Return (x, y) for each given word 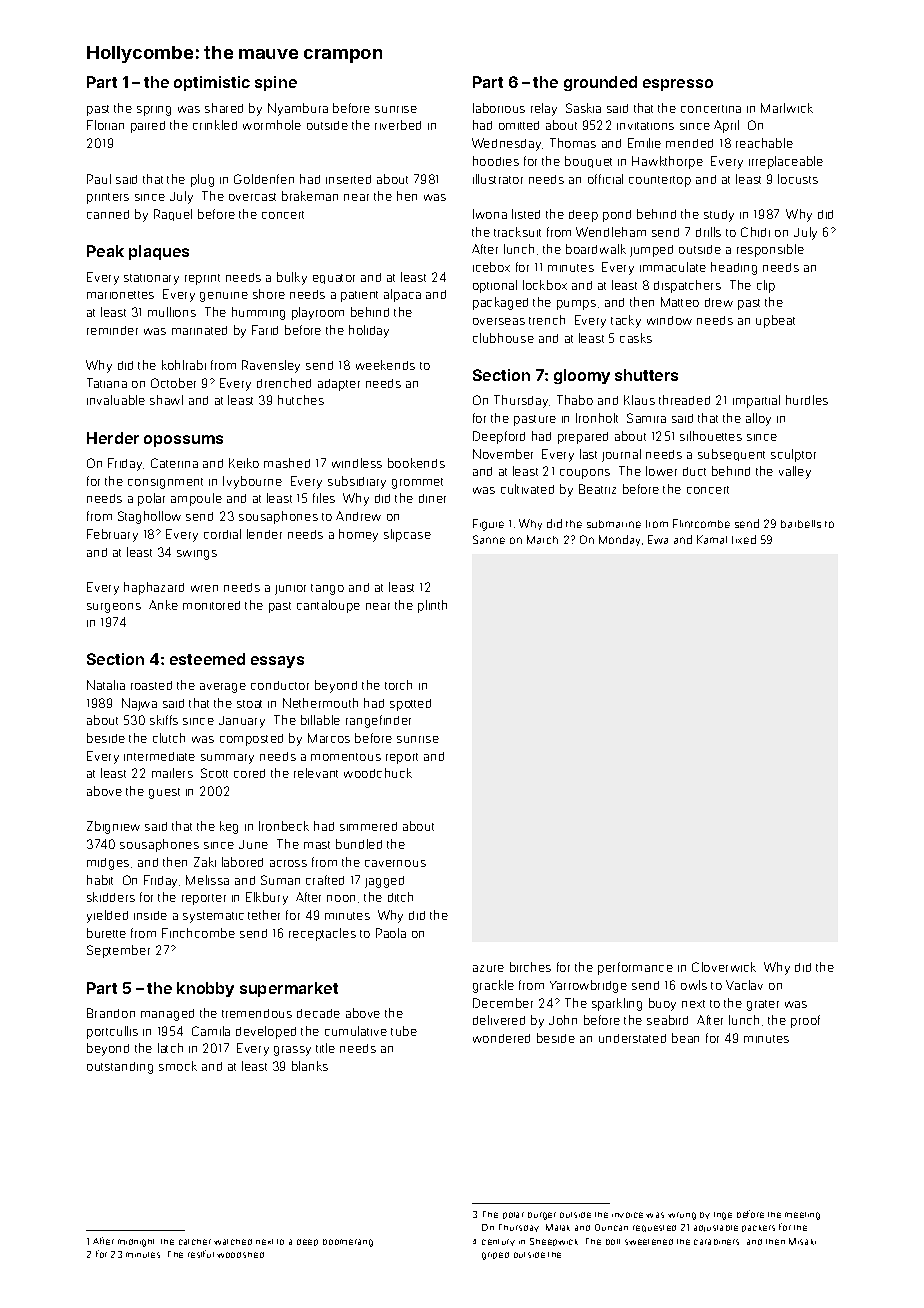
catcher (195, 1242)
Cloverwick (724, 967)
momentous (346, 757)
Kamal (712, 539)
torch (398, 685)
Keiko (244, 463)
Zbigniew (113, 827)
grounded (600, 83)
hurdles (807, 400)
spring (154, 111)
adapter (339, 385)
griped (495, 1256)
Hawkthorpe (667, 162)
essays (277, 662)
